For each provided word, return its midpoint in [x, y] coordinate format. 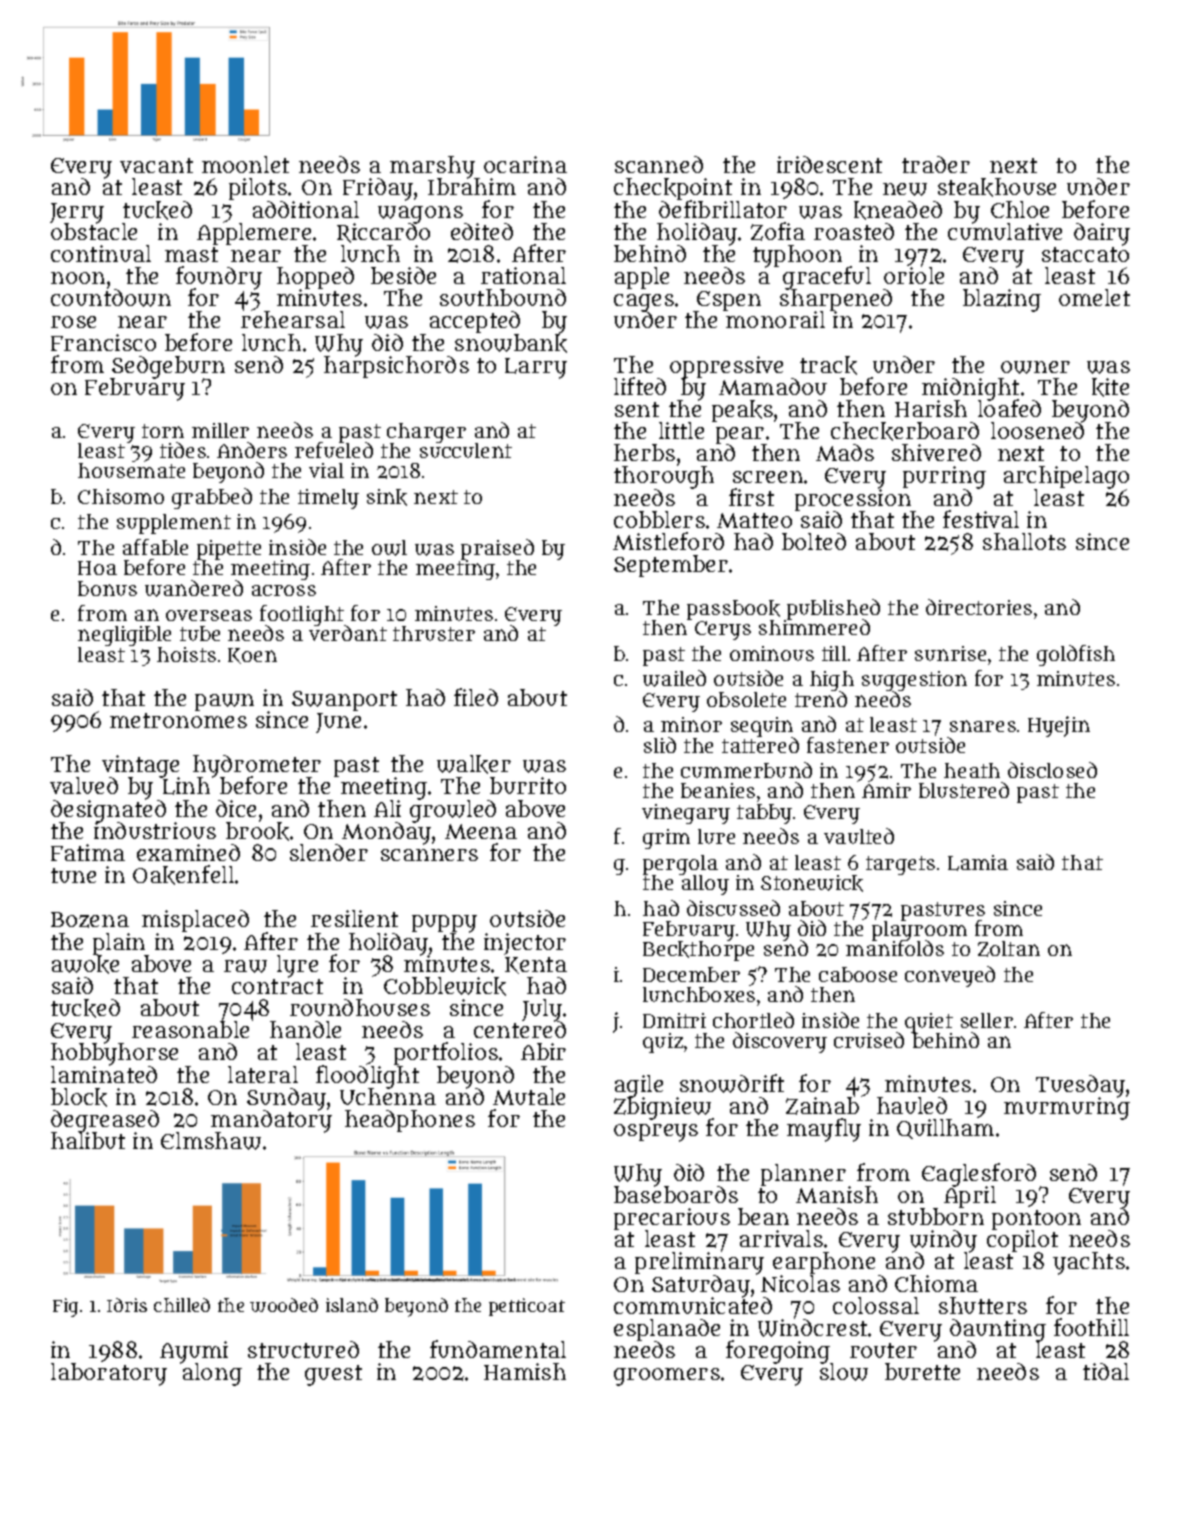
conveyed [950, 976]
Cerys [723, 630]
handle [305, 1029]
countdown [111, 298]
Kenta [536, 965]
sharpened [836, 301]
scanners [429, 855]
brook [257, 831]
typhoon [797, 256]
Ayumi [194, 1352]
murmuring [1067, 1109]
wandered [194, 588]
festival [981, 519]
